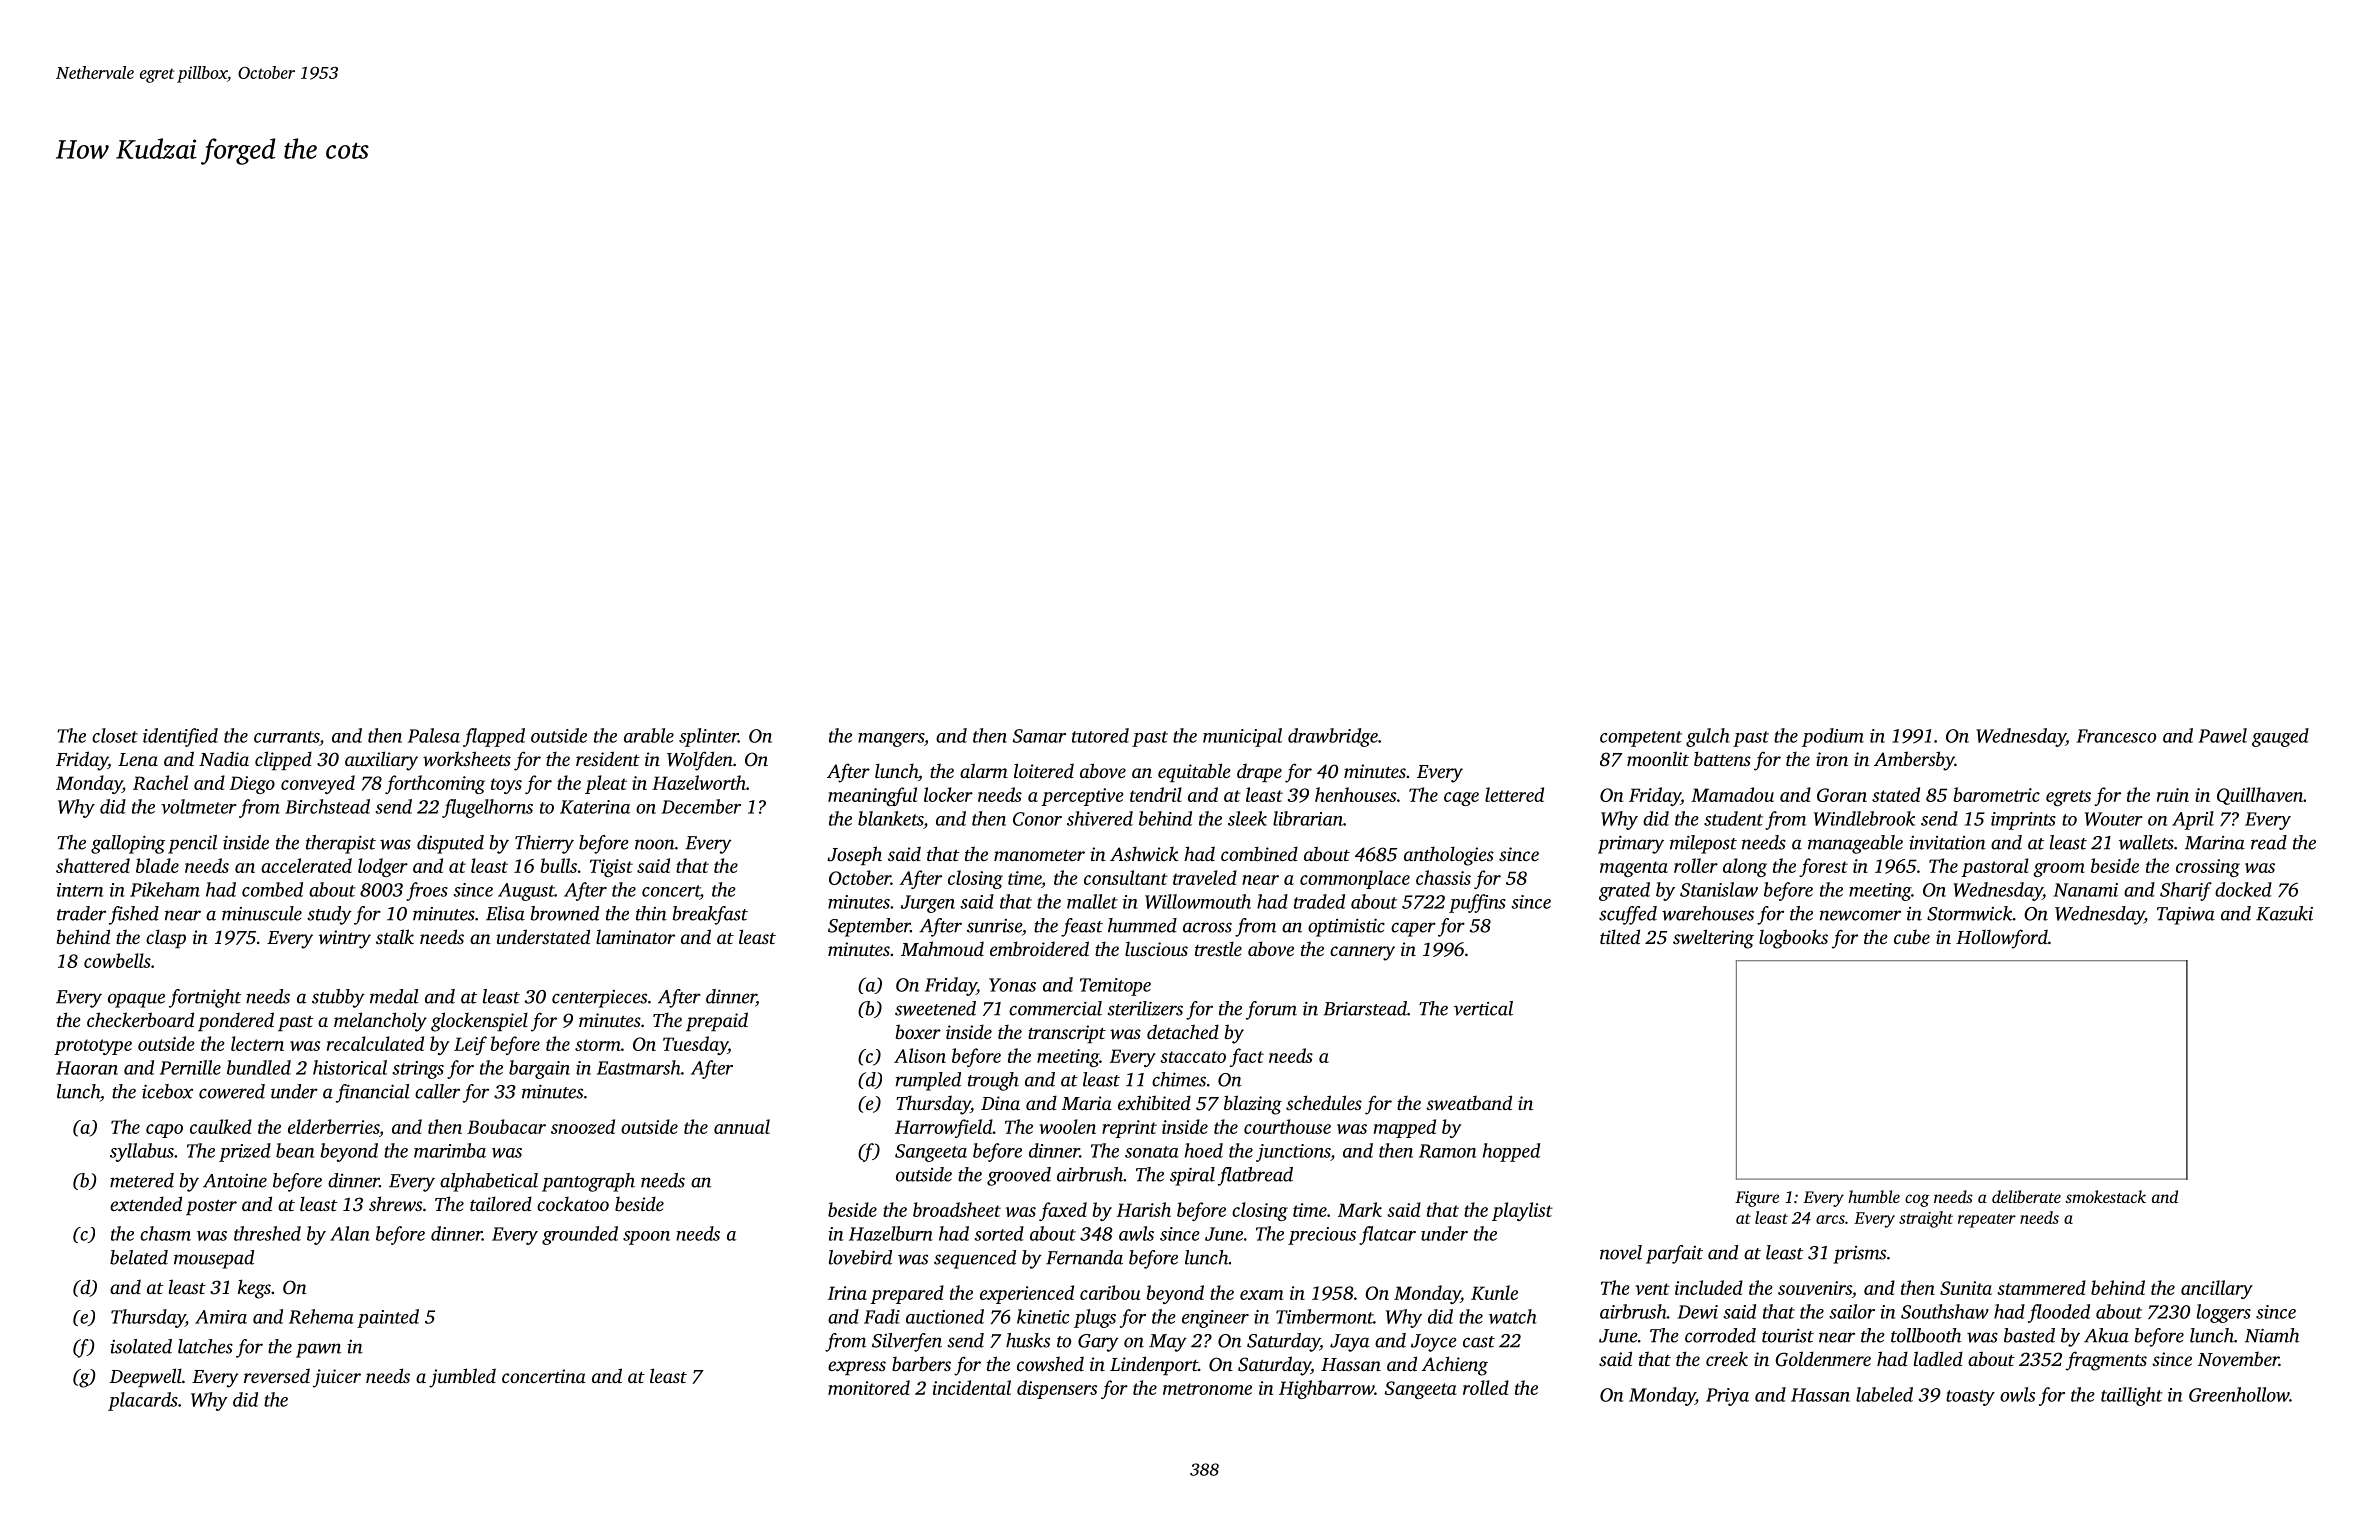  What do you see at coordinates (847, 1293) in the screenshot?
I see `Irina` at bounding box center [847, 1293].
